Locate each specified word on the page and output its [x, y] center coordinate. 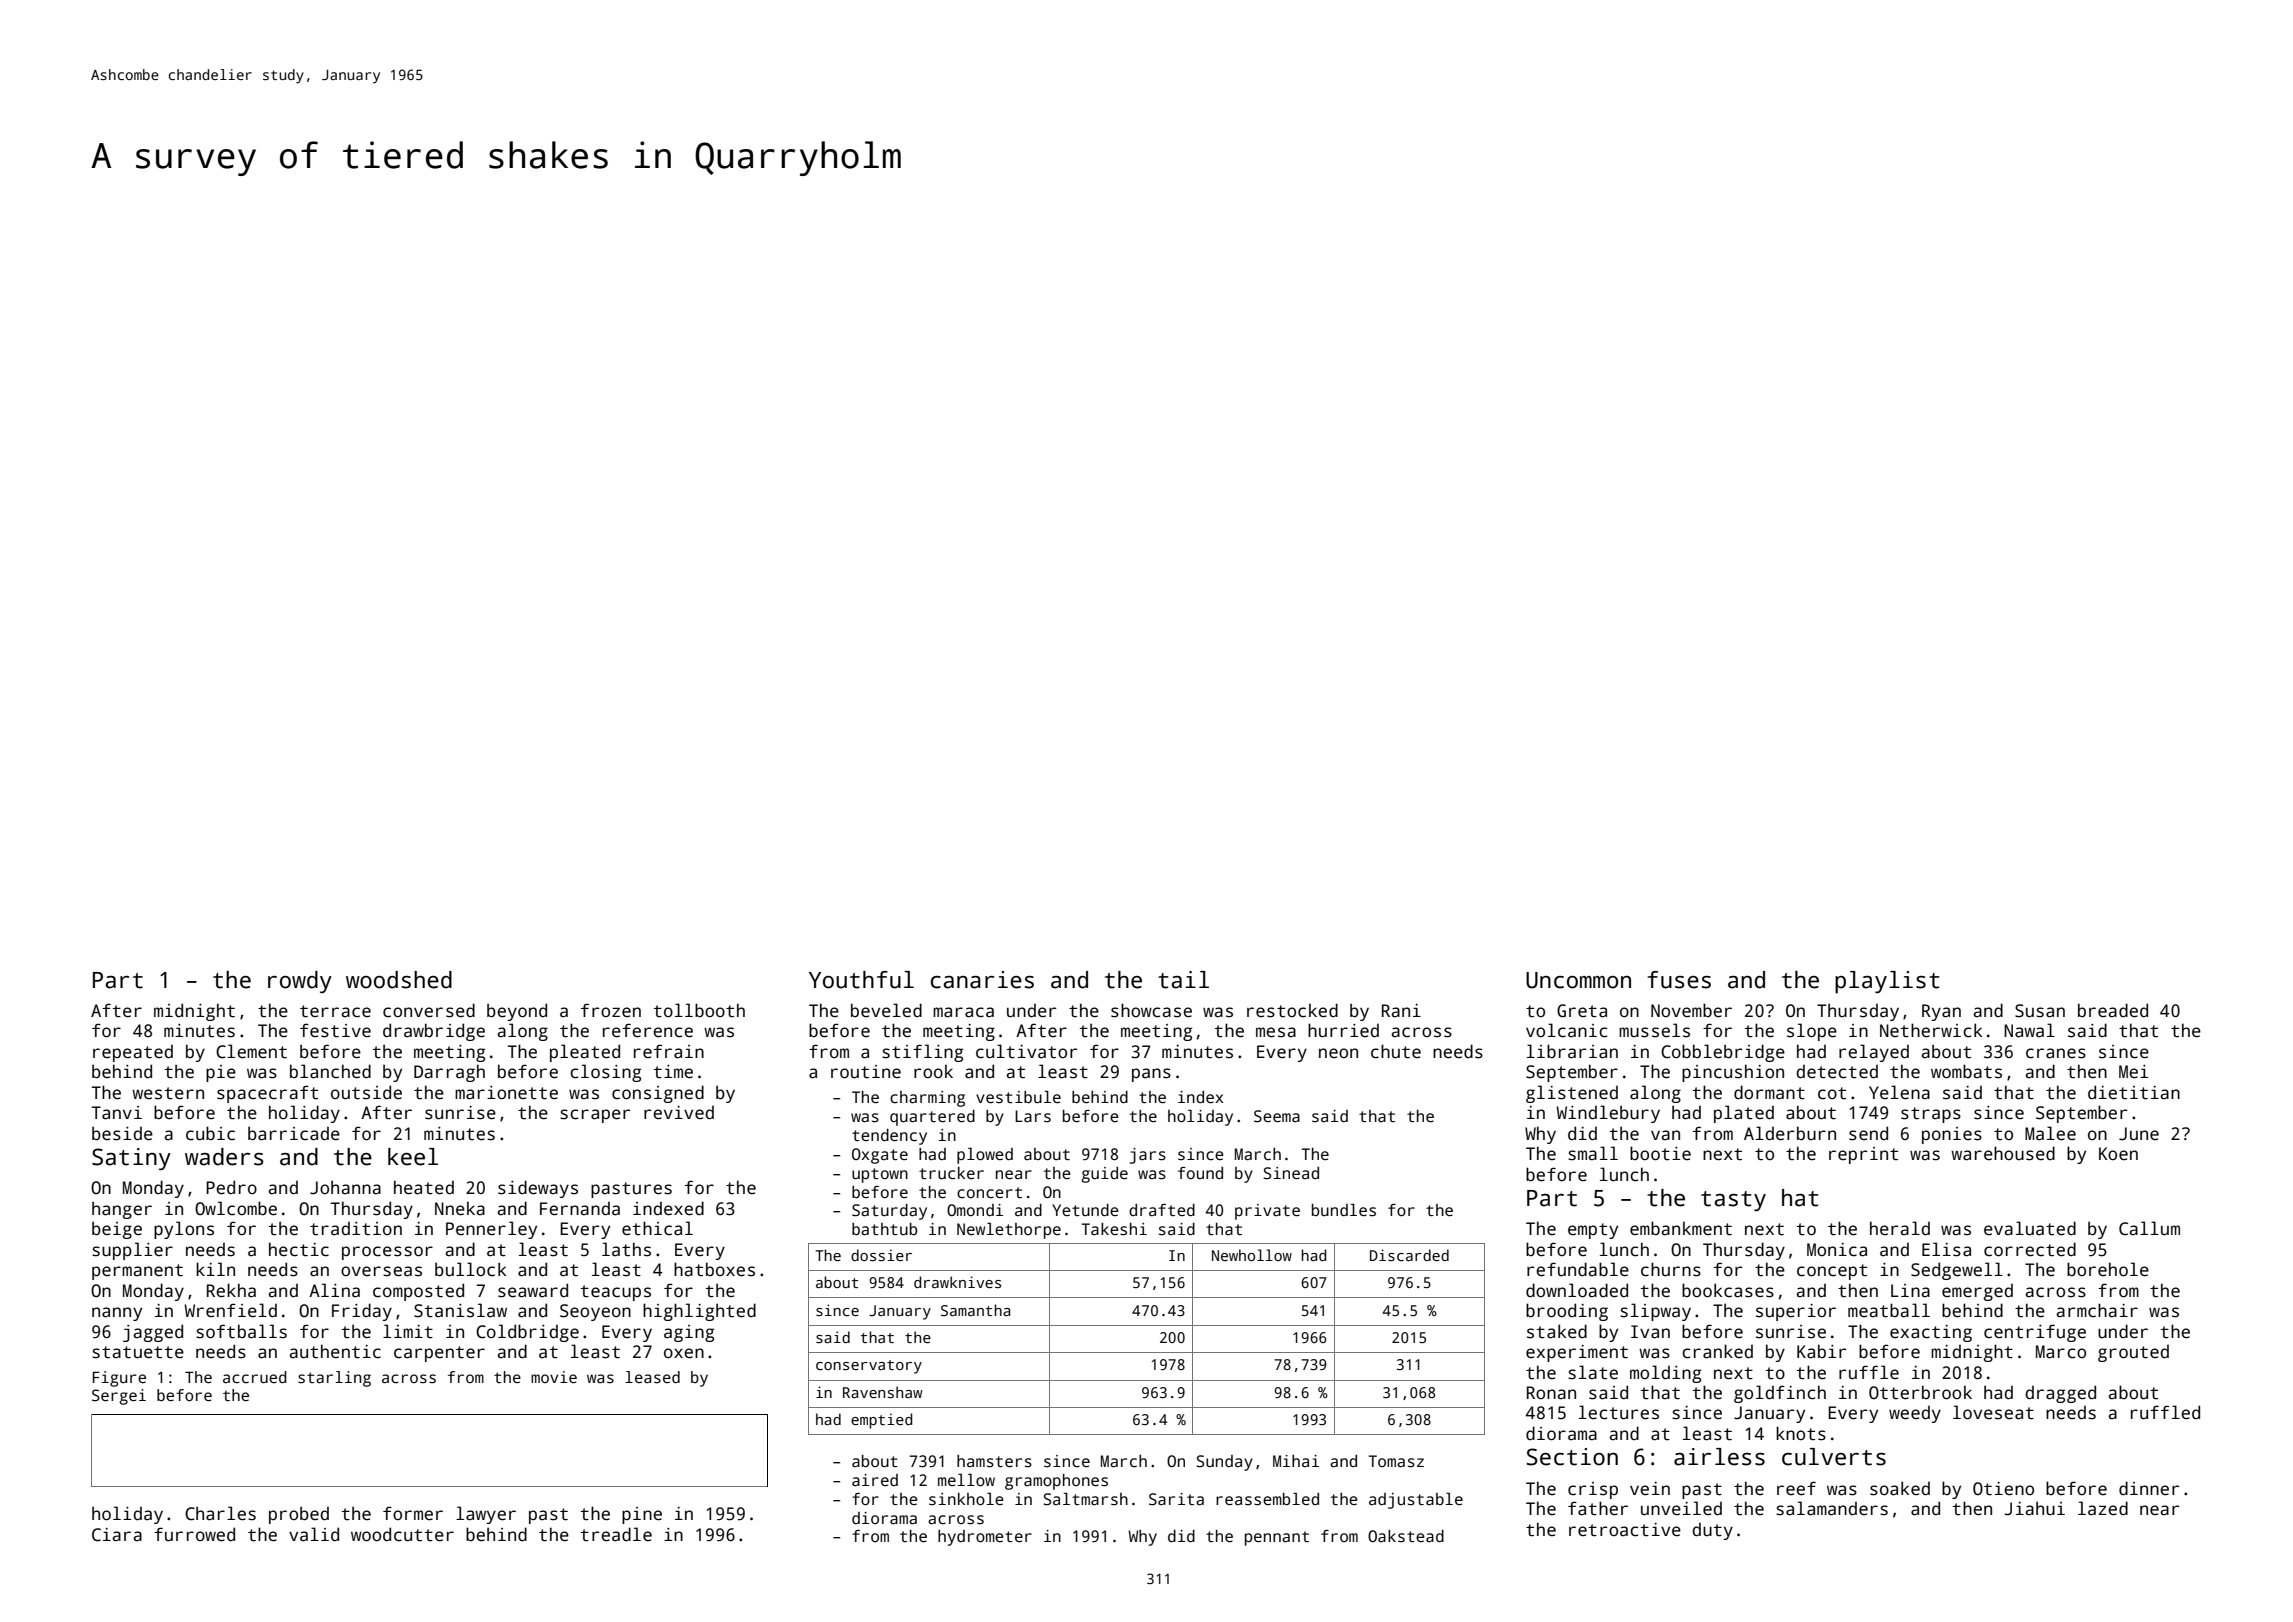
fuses [1679, 980]
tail [1183, 980]
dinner [2149, 1488]
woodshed [399, 980]
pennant [1277, 1538]
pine [642, 1515]
